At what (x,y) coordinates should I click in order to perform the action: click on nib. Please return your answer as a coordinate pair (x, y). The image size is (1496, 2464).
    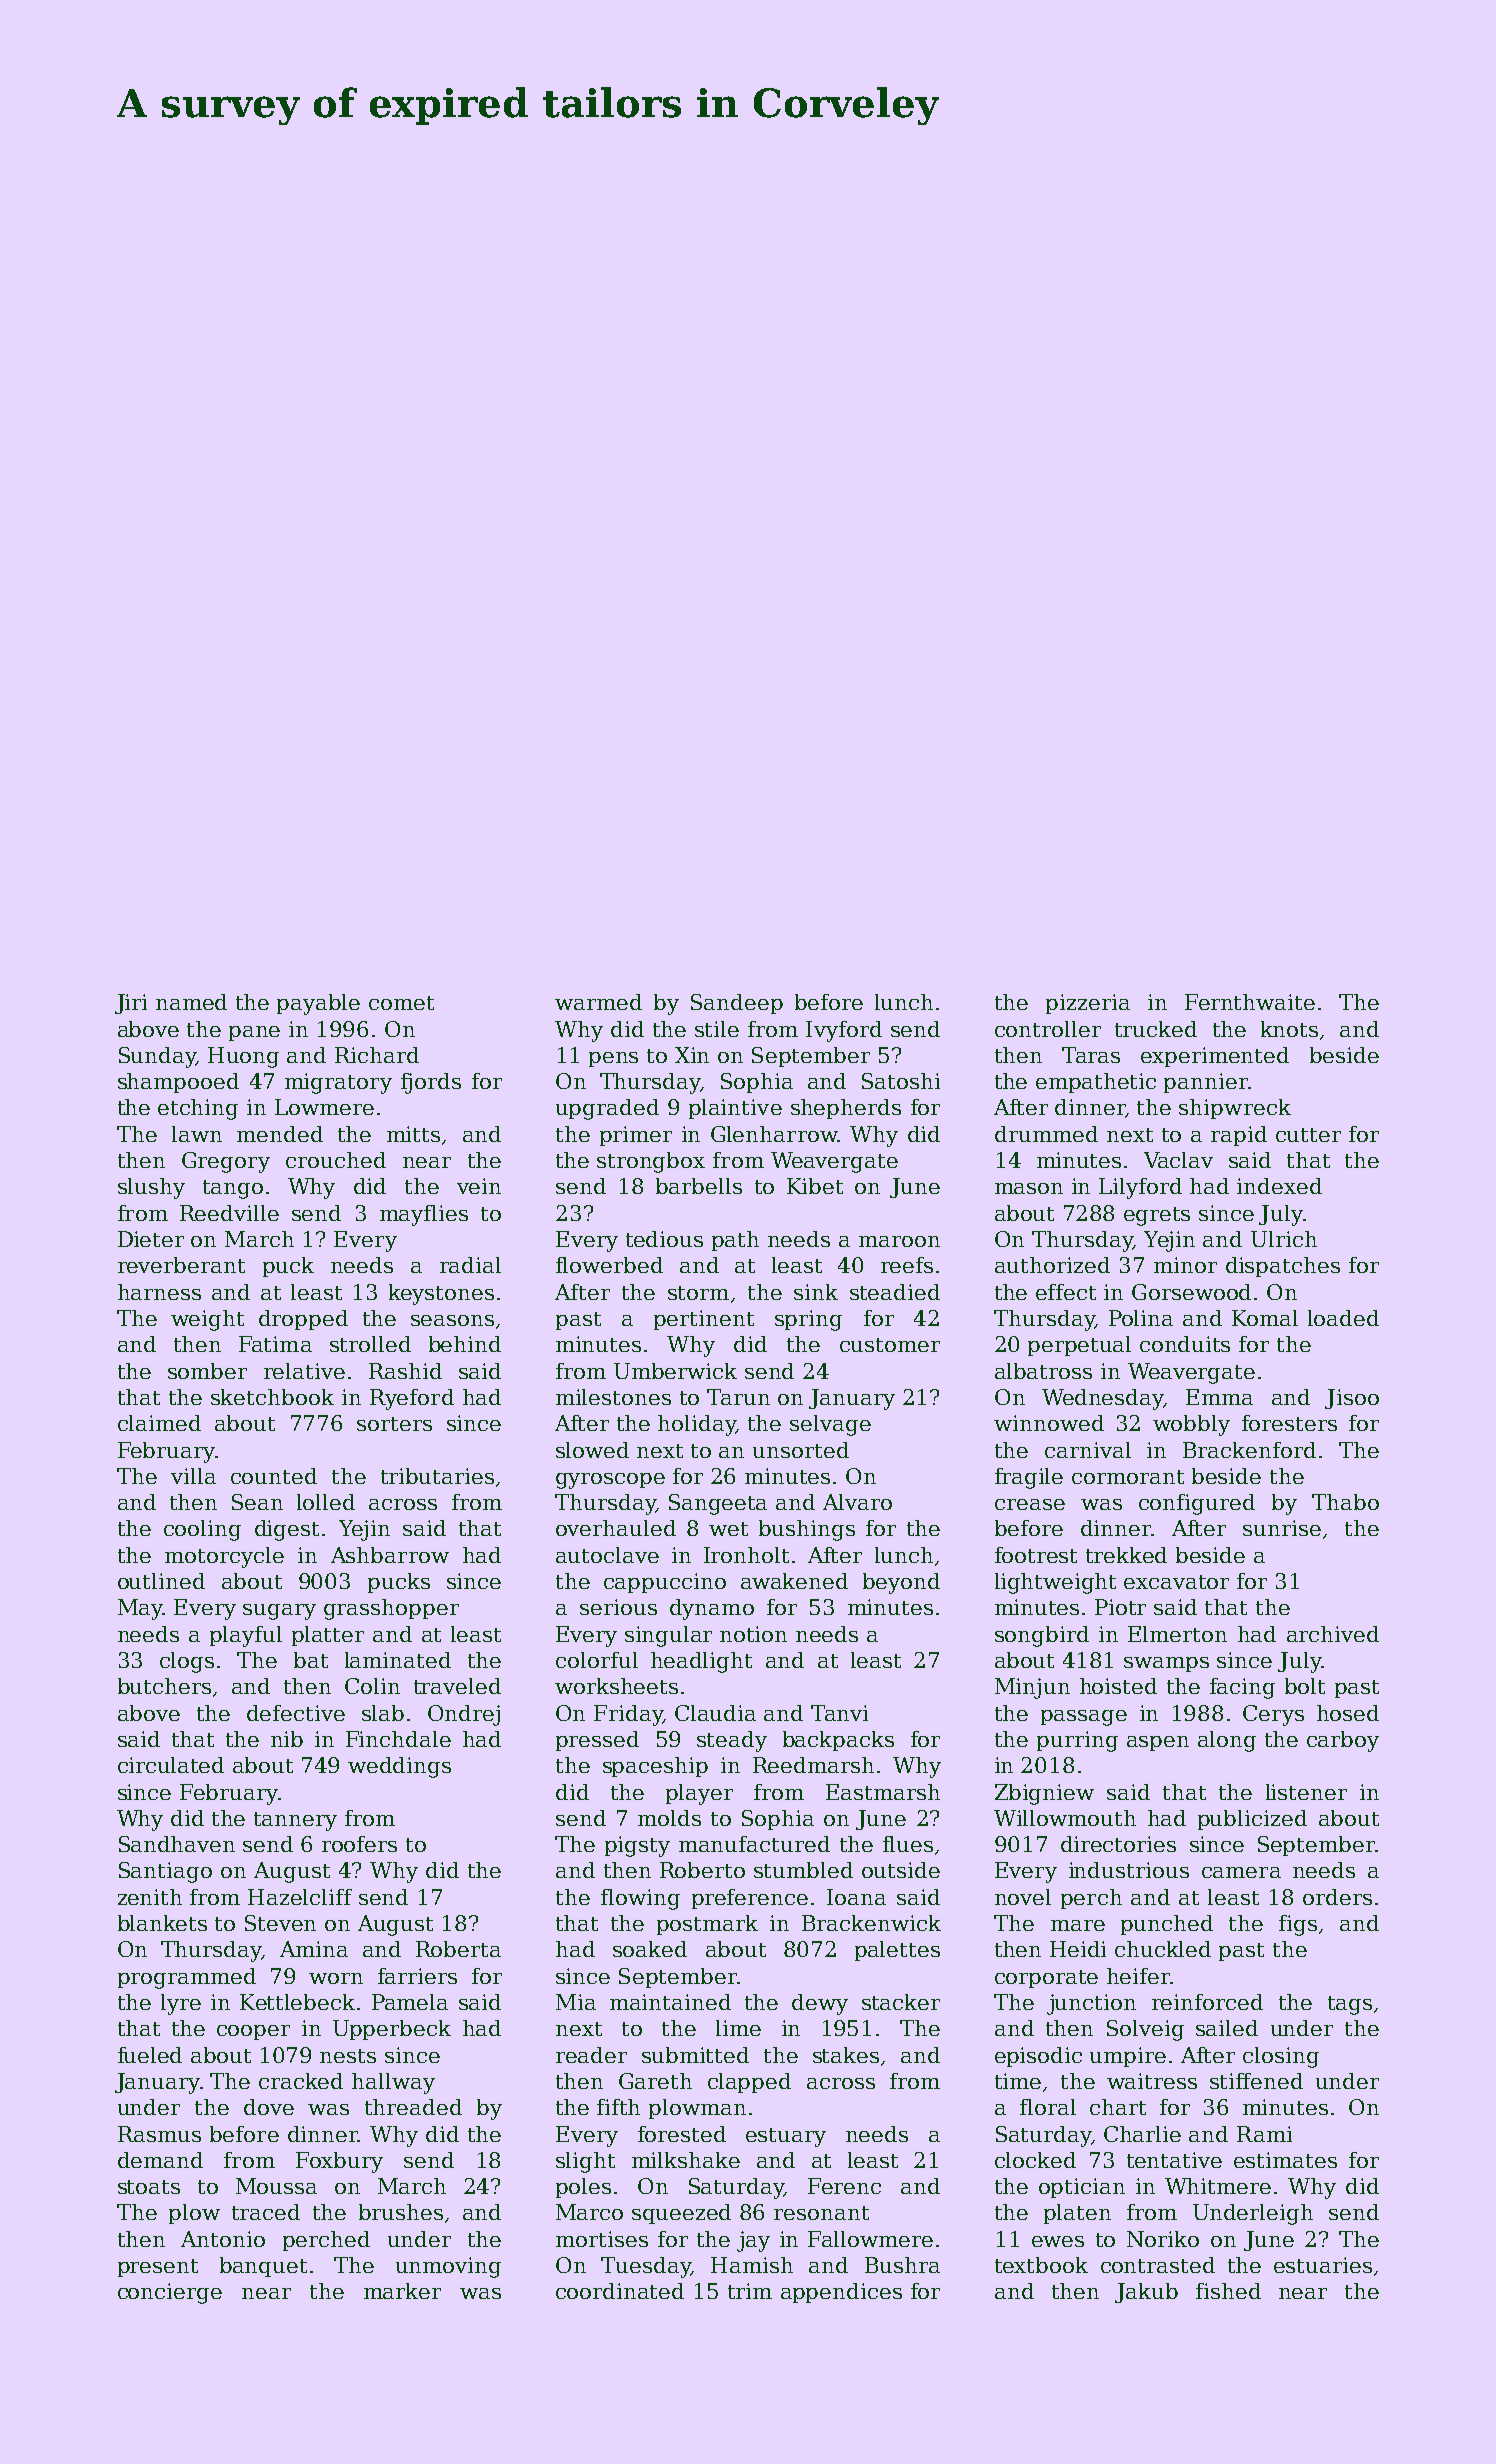
    Looking at the image, I should click on (287, 1739).
